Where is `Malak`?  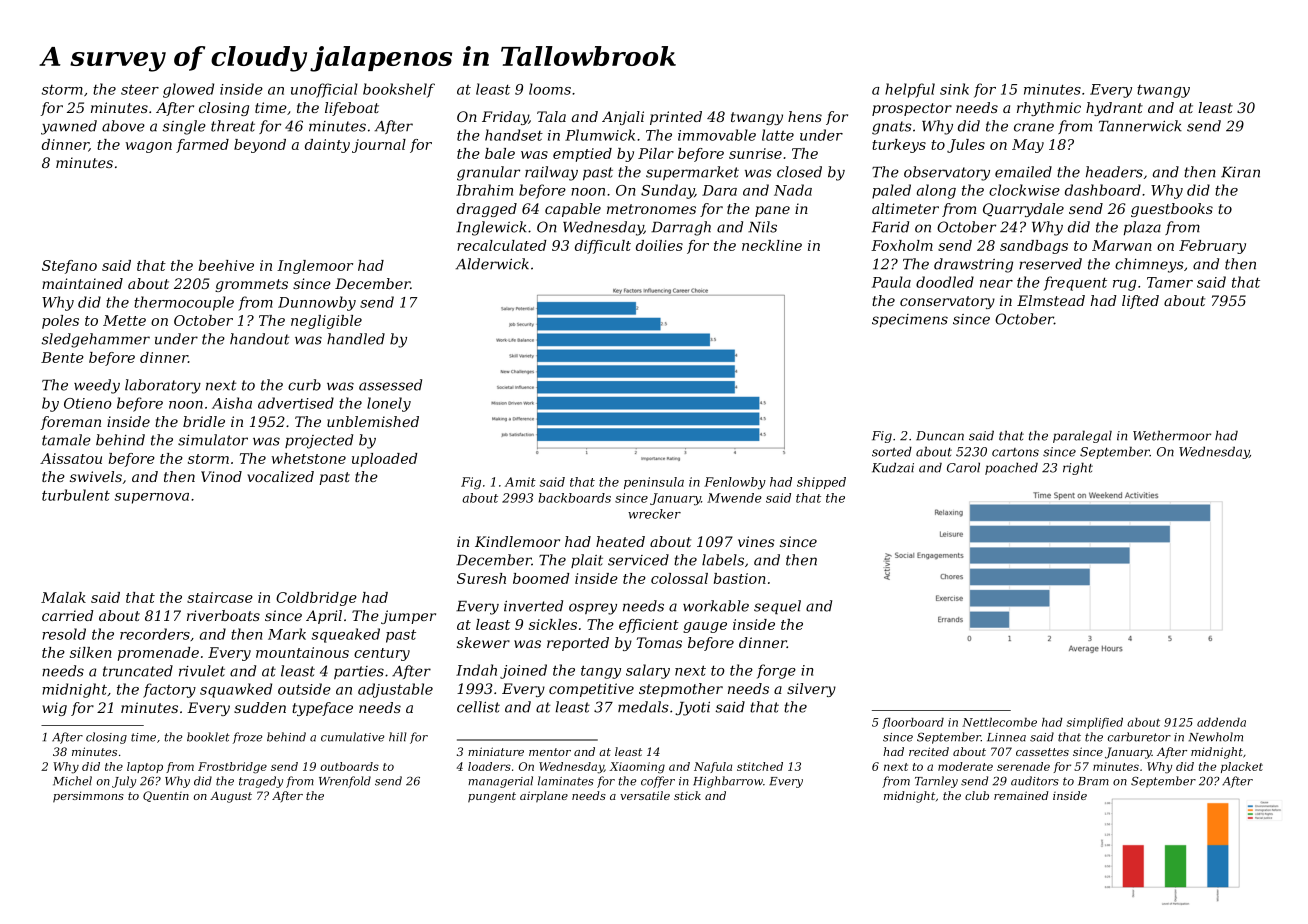 Malak is located at coordinates (63, 597).
